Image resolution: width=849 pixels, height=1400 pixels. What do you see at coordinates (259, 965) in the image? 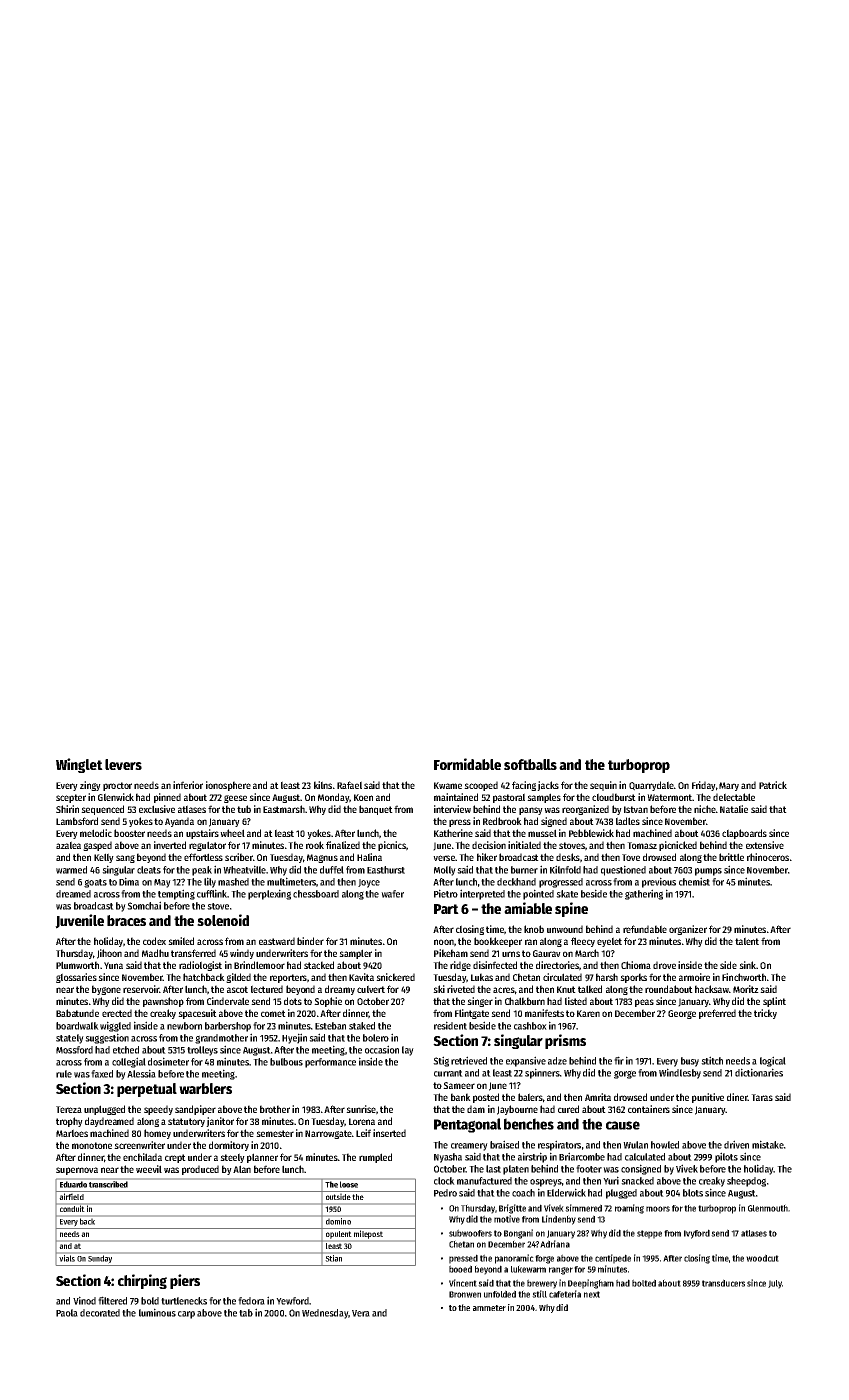
I see `Brindlemoor` at bounding box center [259, 965].
